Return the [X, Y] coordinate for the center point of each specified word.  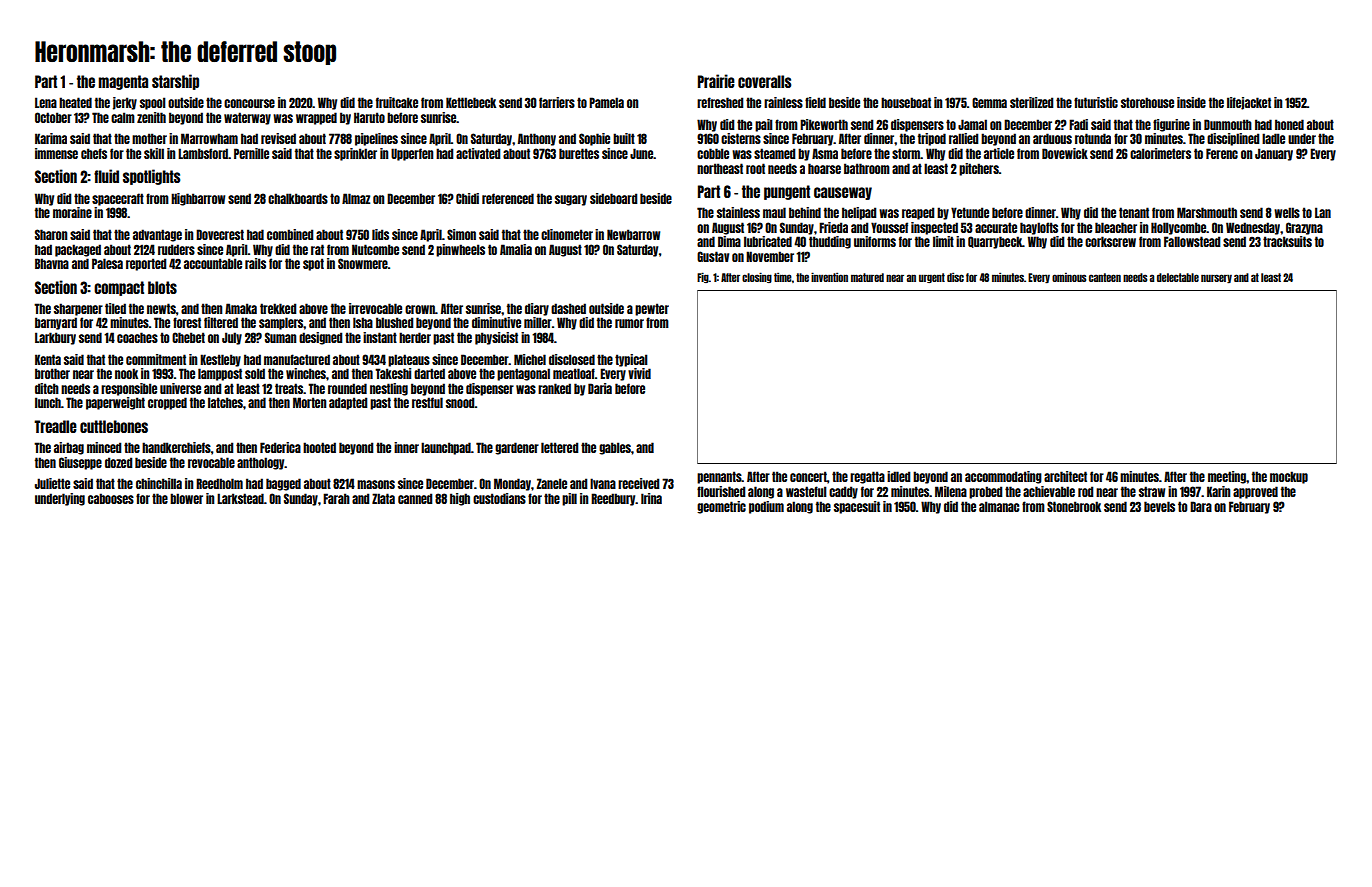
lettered [559, 447]
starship [175, 82]
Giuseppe [80, 463]
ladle [1273, 138]
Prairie [716, 81]
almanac [999, 506]
